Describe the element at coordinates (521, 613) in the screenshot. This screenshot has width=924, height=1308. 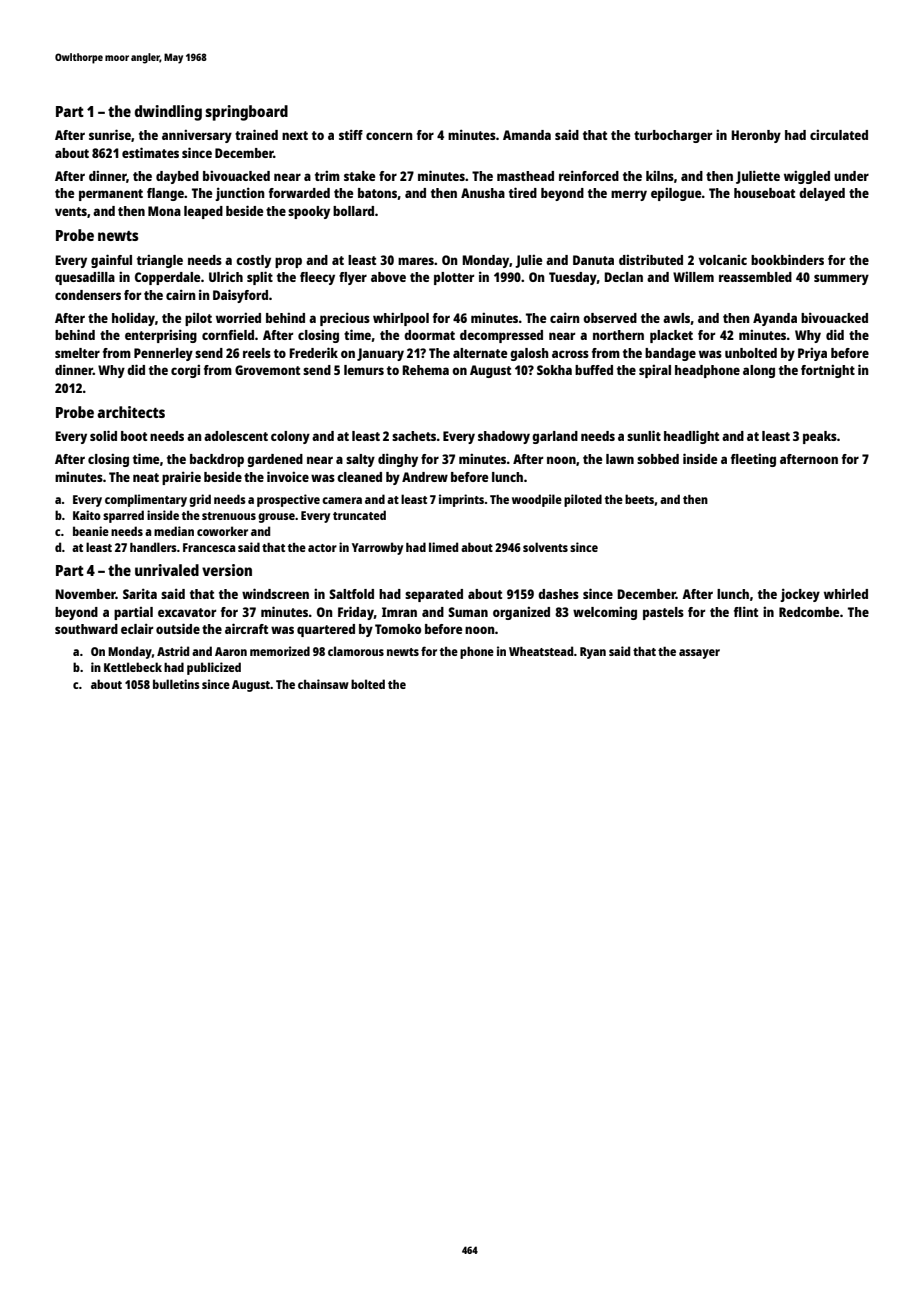
I see `organized` at that location.
